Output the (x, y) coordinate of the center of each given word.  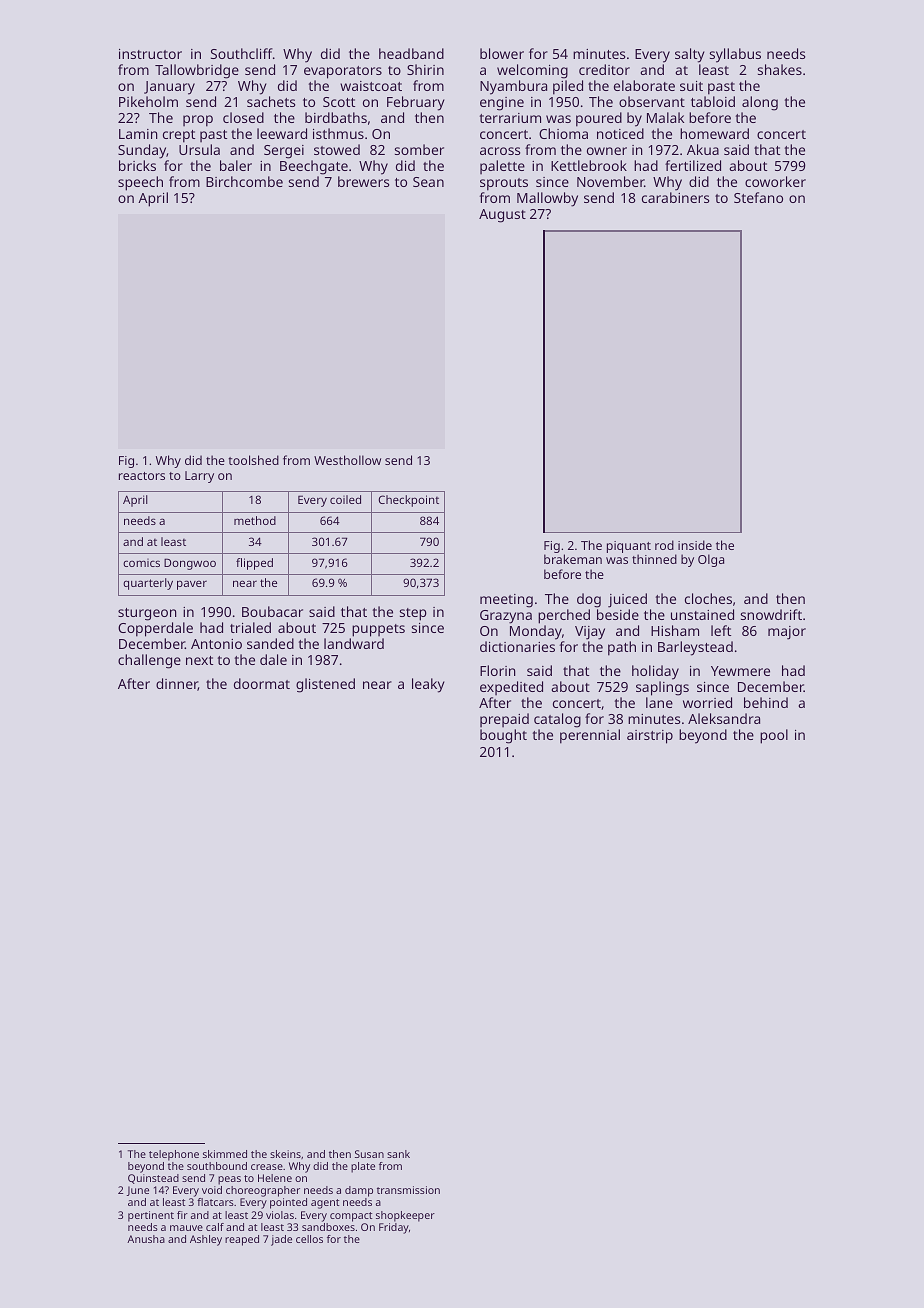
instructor (150, 54)
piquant (629, 548)
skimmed (225, 1154)
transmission (408, 1190)
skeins (285, 1154)
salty (690, 55)
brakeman (573, 559)
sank (398, 1154)
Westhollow (347, 460)
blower (502, 53)
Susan (369, 1154)
